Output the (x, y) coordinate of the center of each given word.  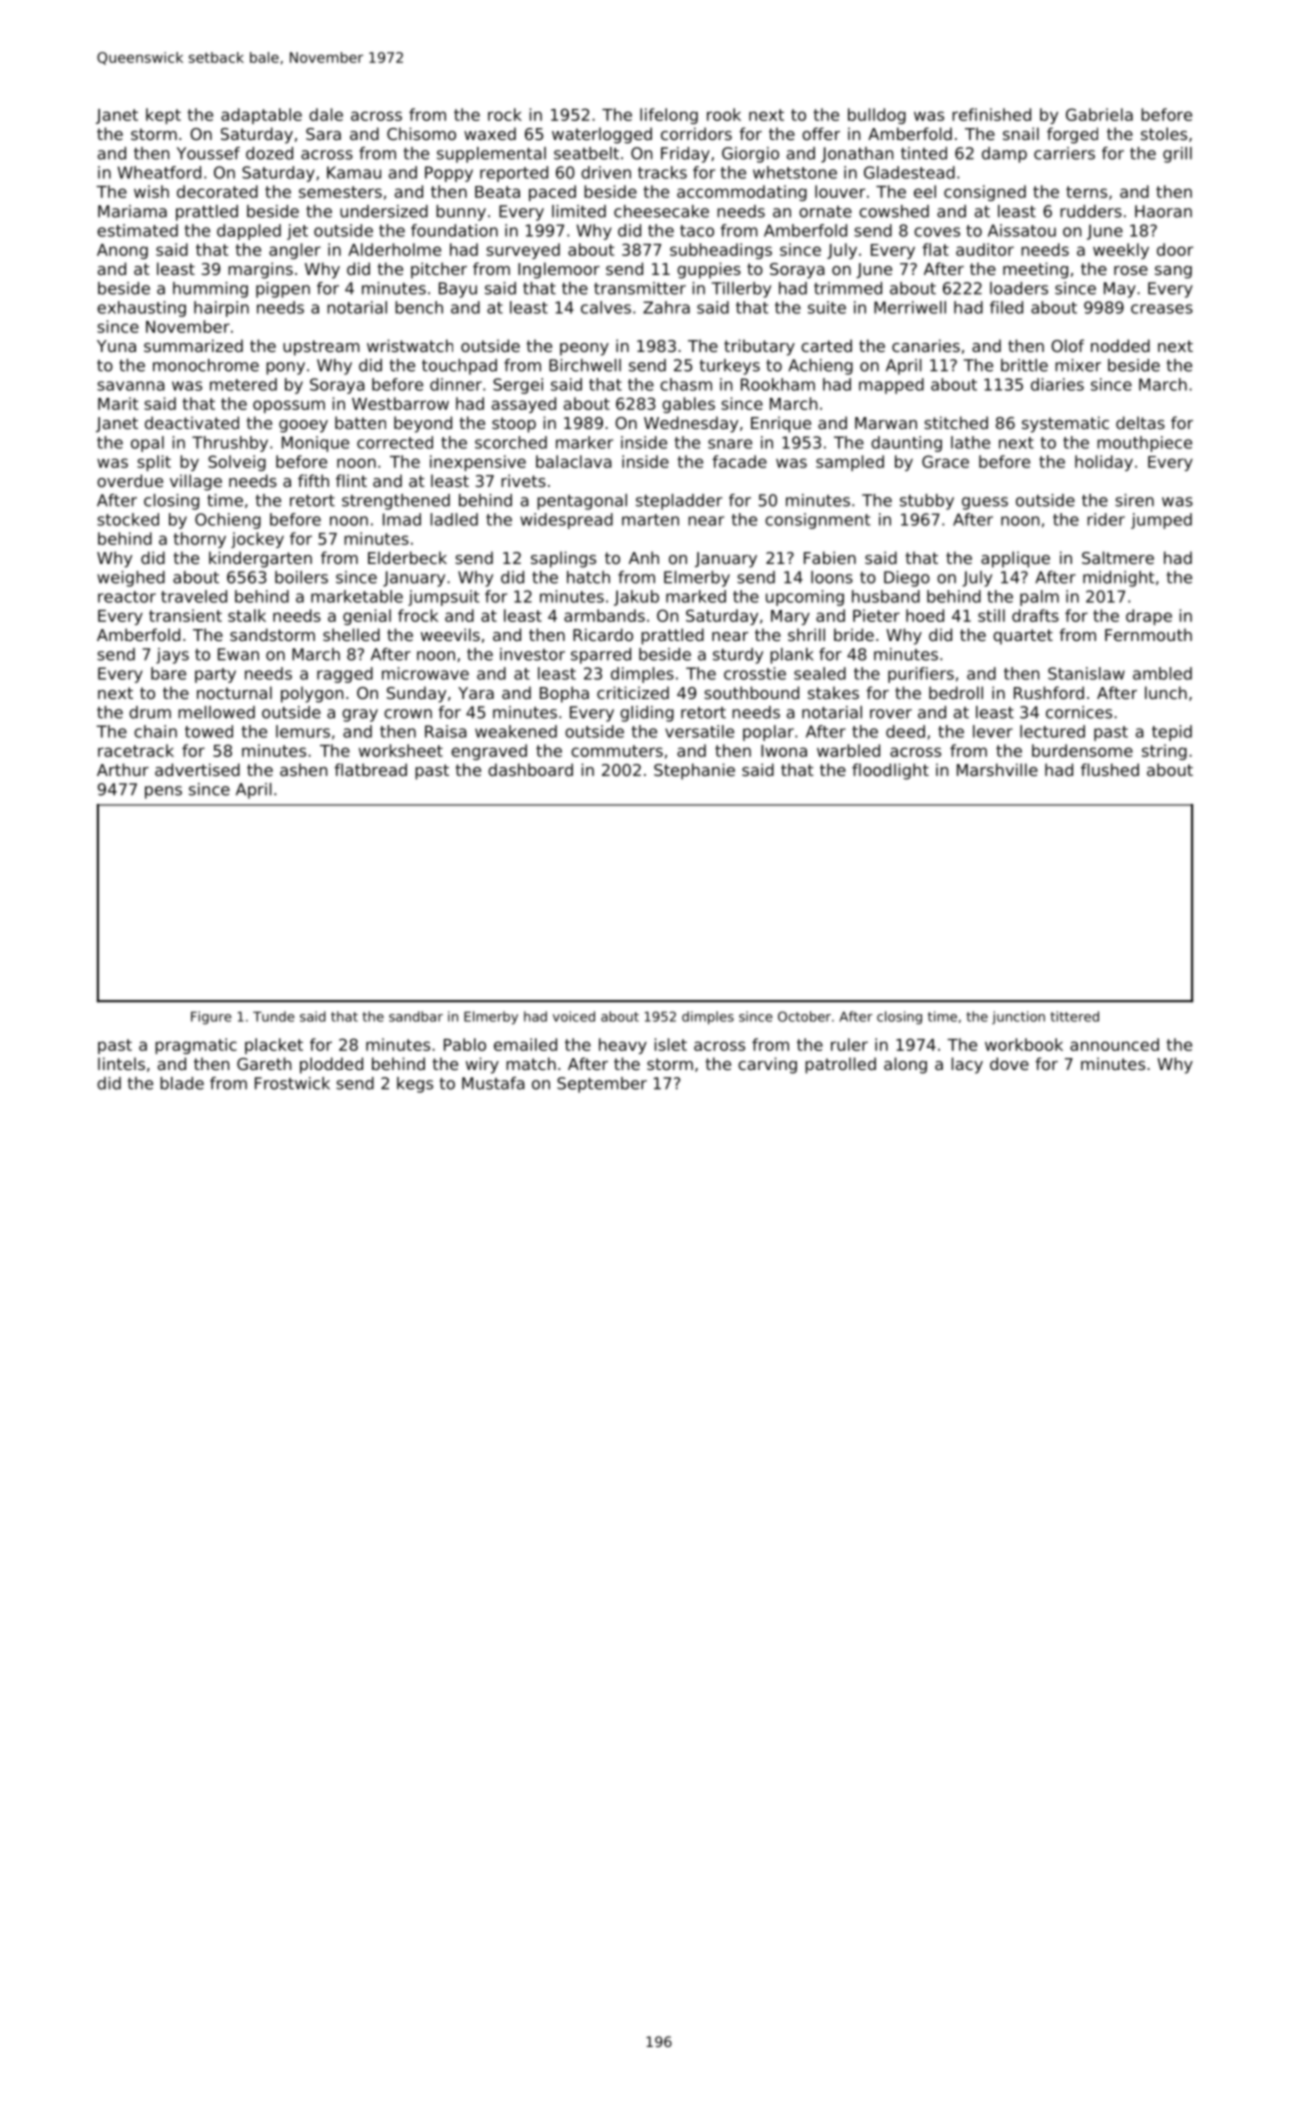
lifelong (669, 116)
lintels (121, 1063)
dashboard (530, 769)
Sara (323, 134)
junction (1018, 1017)
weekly (1121, 251)
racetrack (136, 750)
